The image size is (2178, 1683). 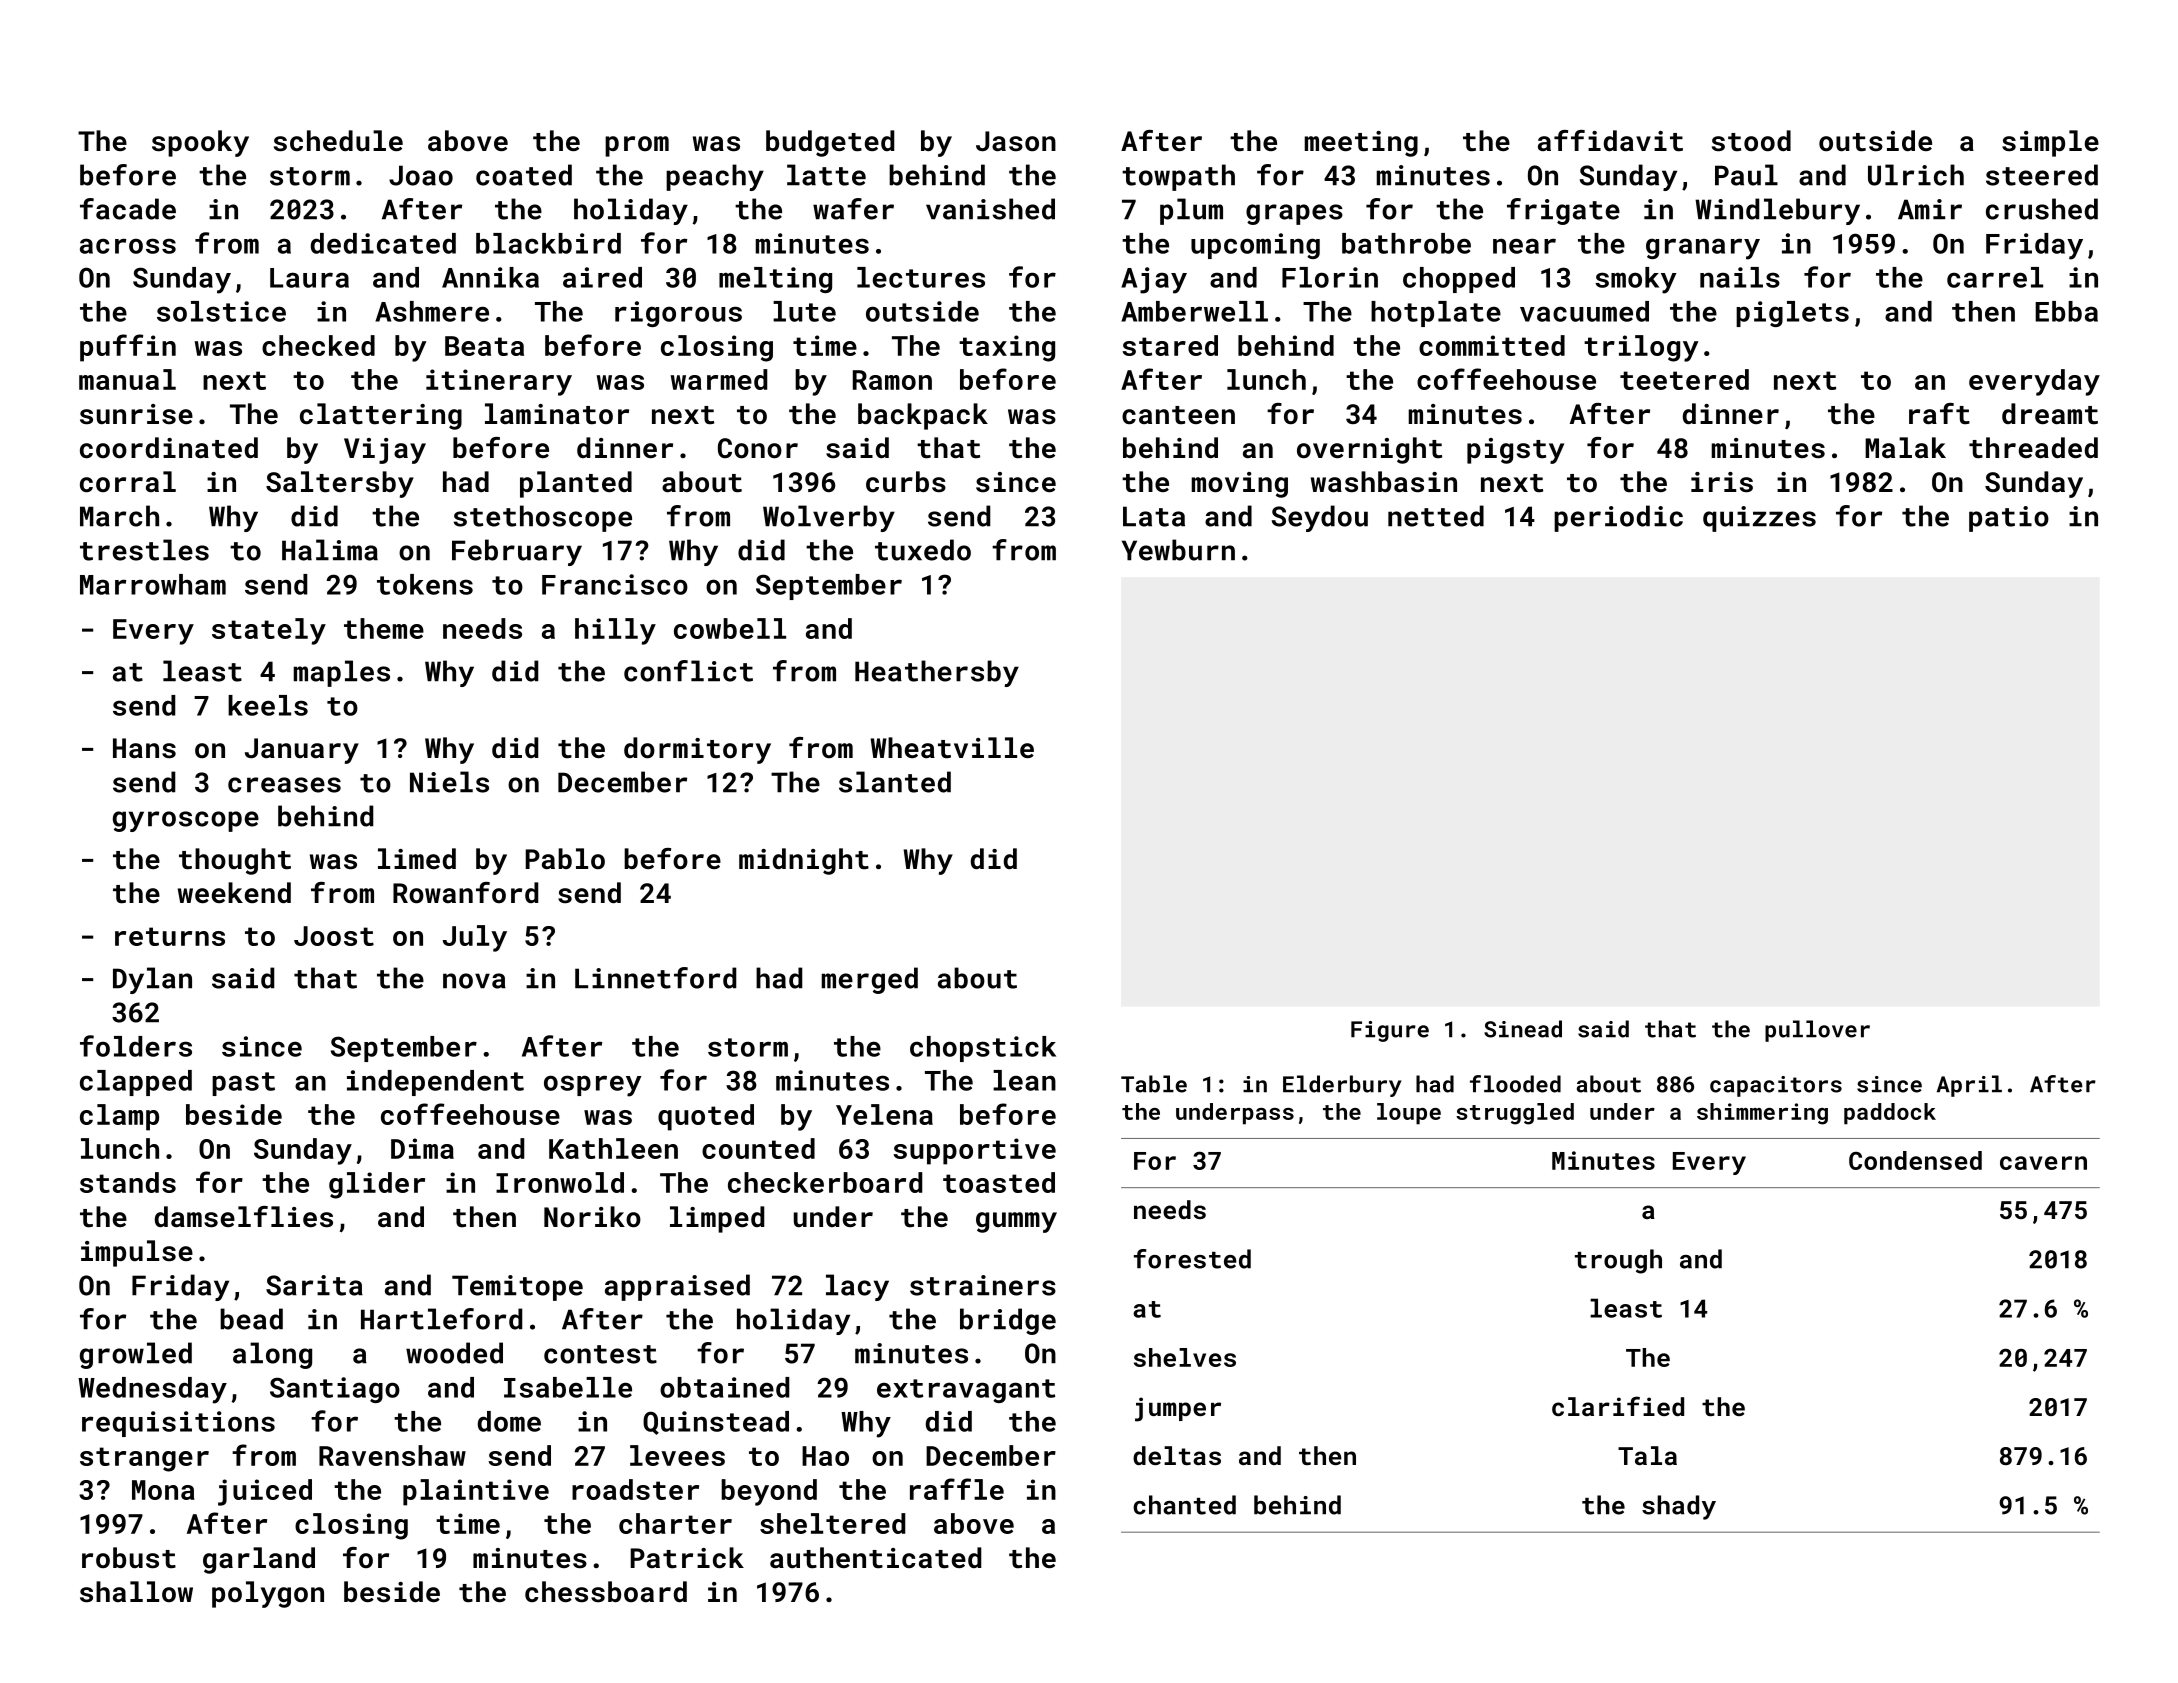 What do you see at coordinates (309, 278) in the image?
I see `Laura` at bounding box center [309, 278].
